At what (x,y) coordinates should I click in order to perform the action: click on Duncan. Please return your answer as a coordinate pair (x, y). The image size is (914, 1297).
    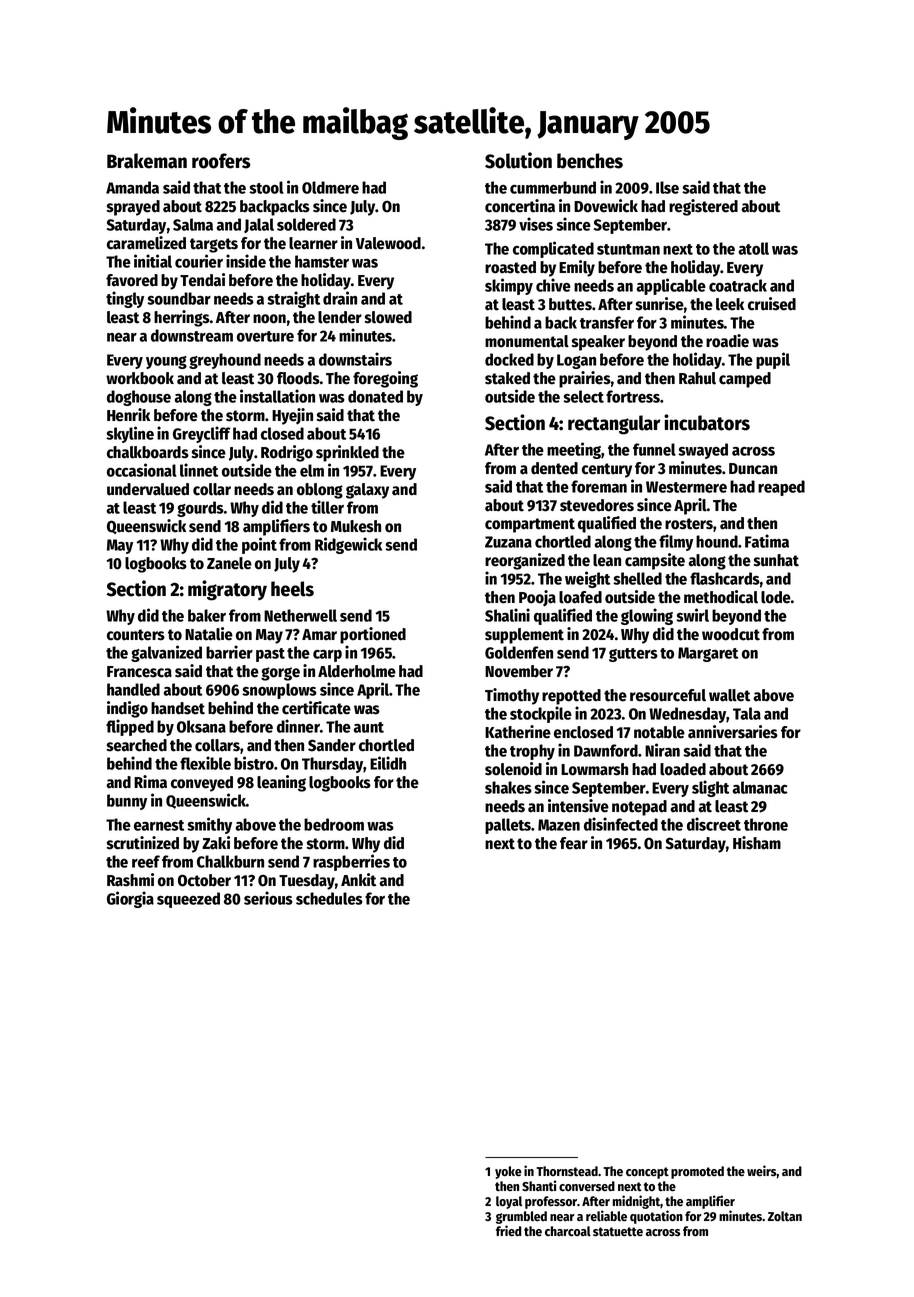
    Looking at the image, I should click on (753, 469).
